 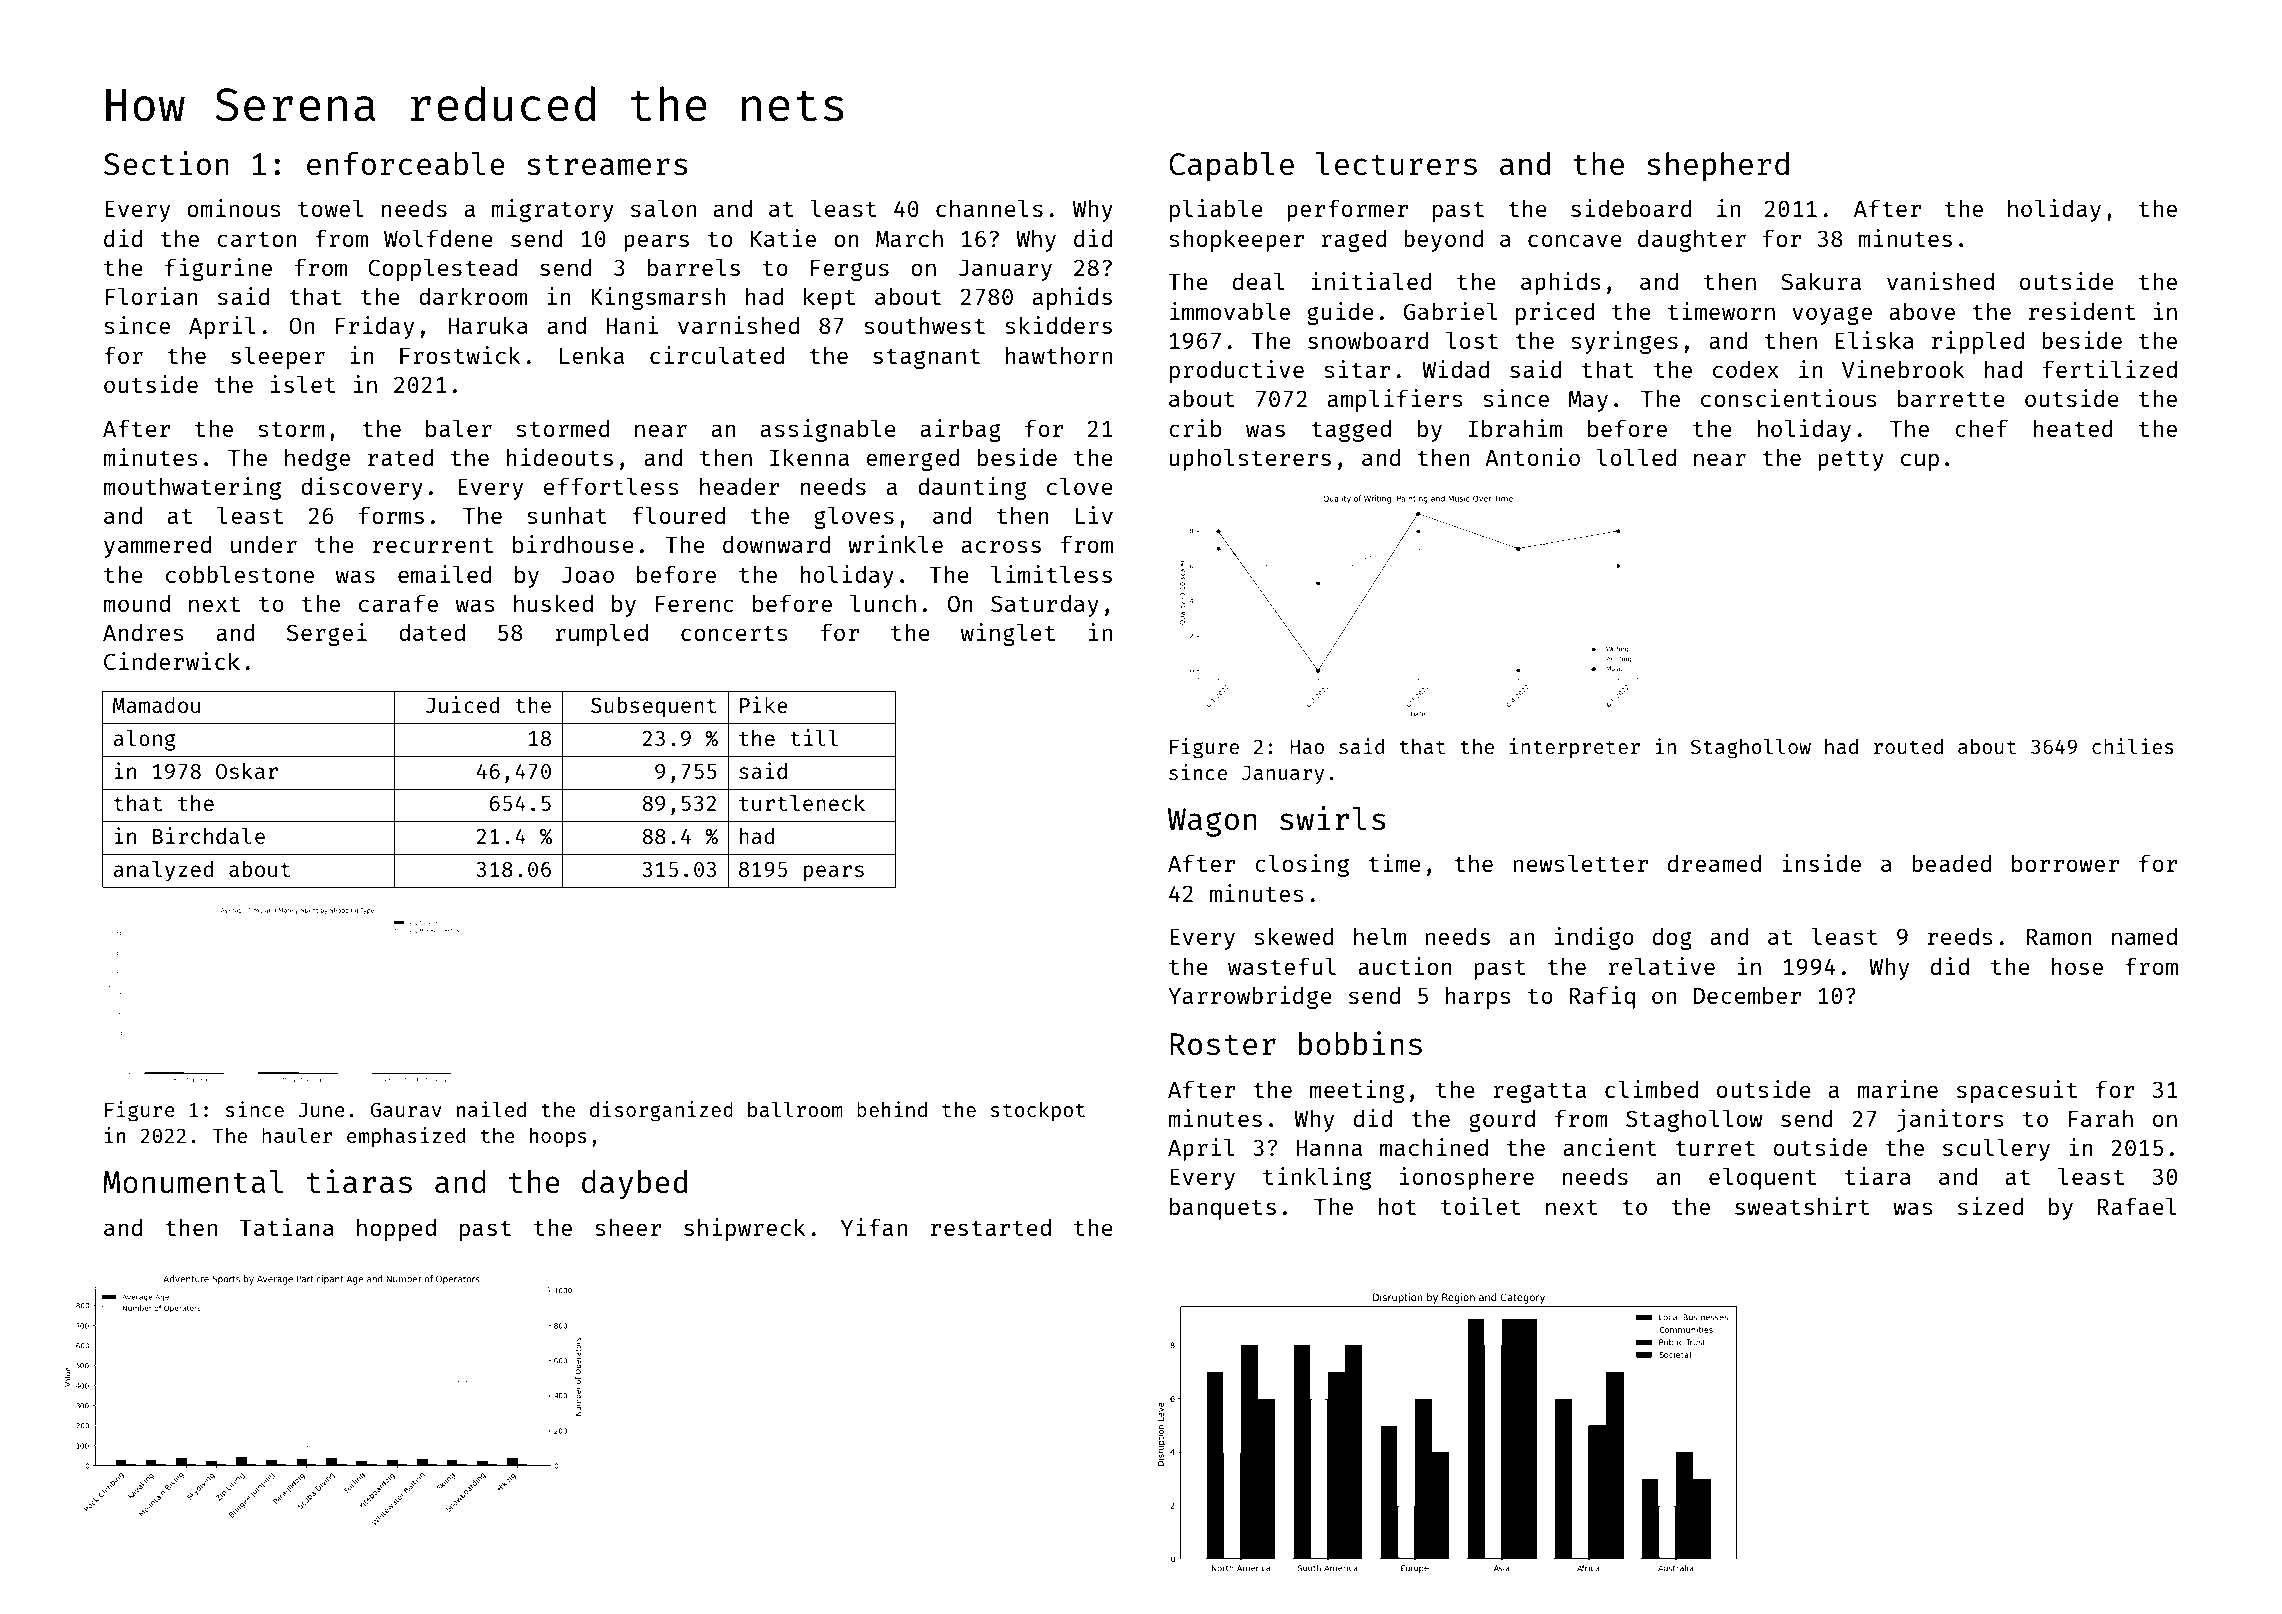 I want to click on marine, so click(x=1897, y=1089).
